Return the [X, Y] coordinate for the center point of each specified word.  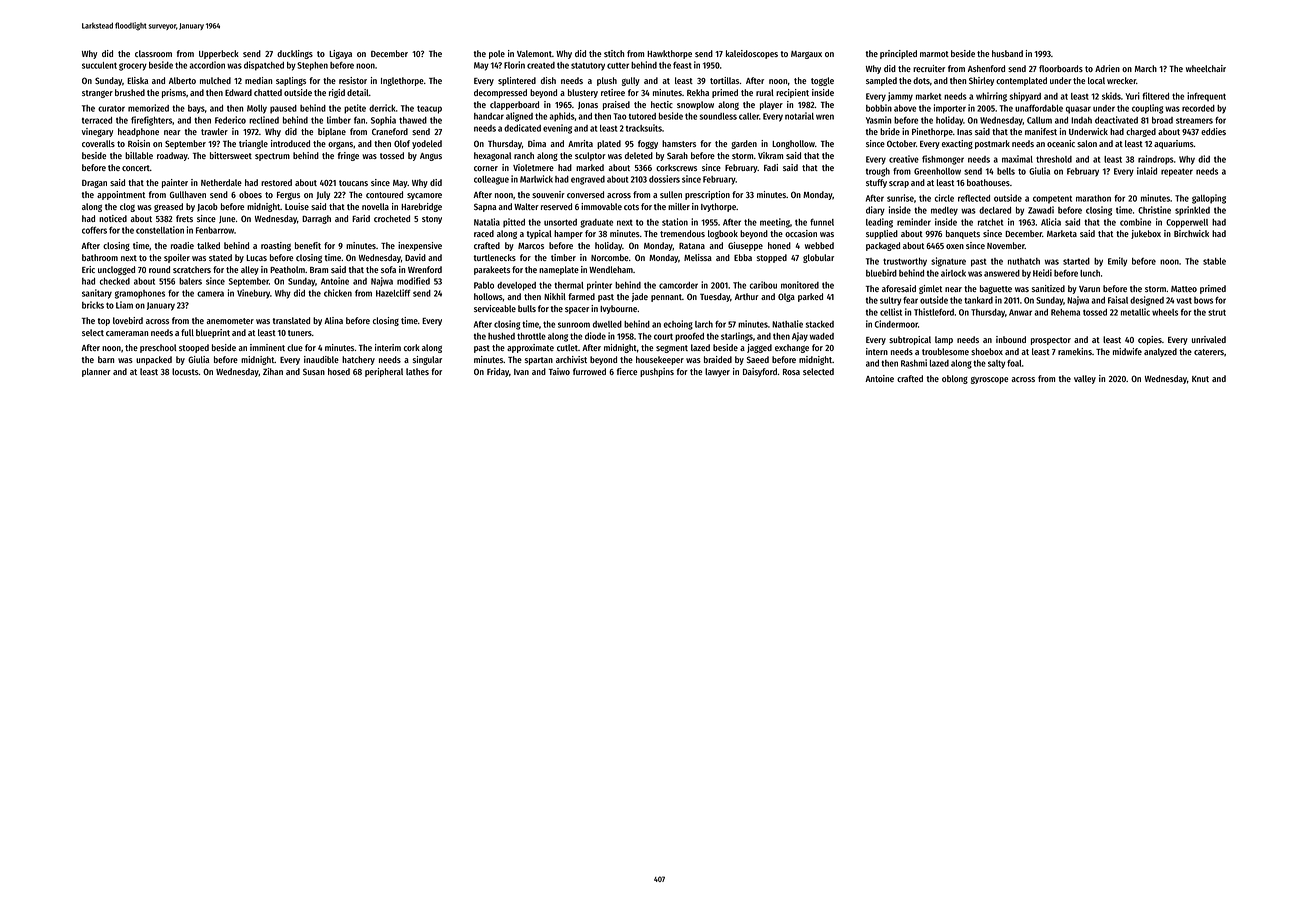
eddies [1213, 131]
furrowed [589, 371]
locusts [185, 371]
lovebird [128, 320]
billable [139, 155]
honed [779, 245]
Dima [537, 143]
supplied [882, 234]
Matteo [1184, 289]
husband [1007, 53]
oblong [955, 379]
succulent [99, 65]
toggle [822, 81]
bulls [527, 308]
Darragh [316, 219]
